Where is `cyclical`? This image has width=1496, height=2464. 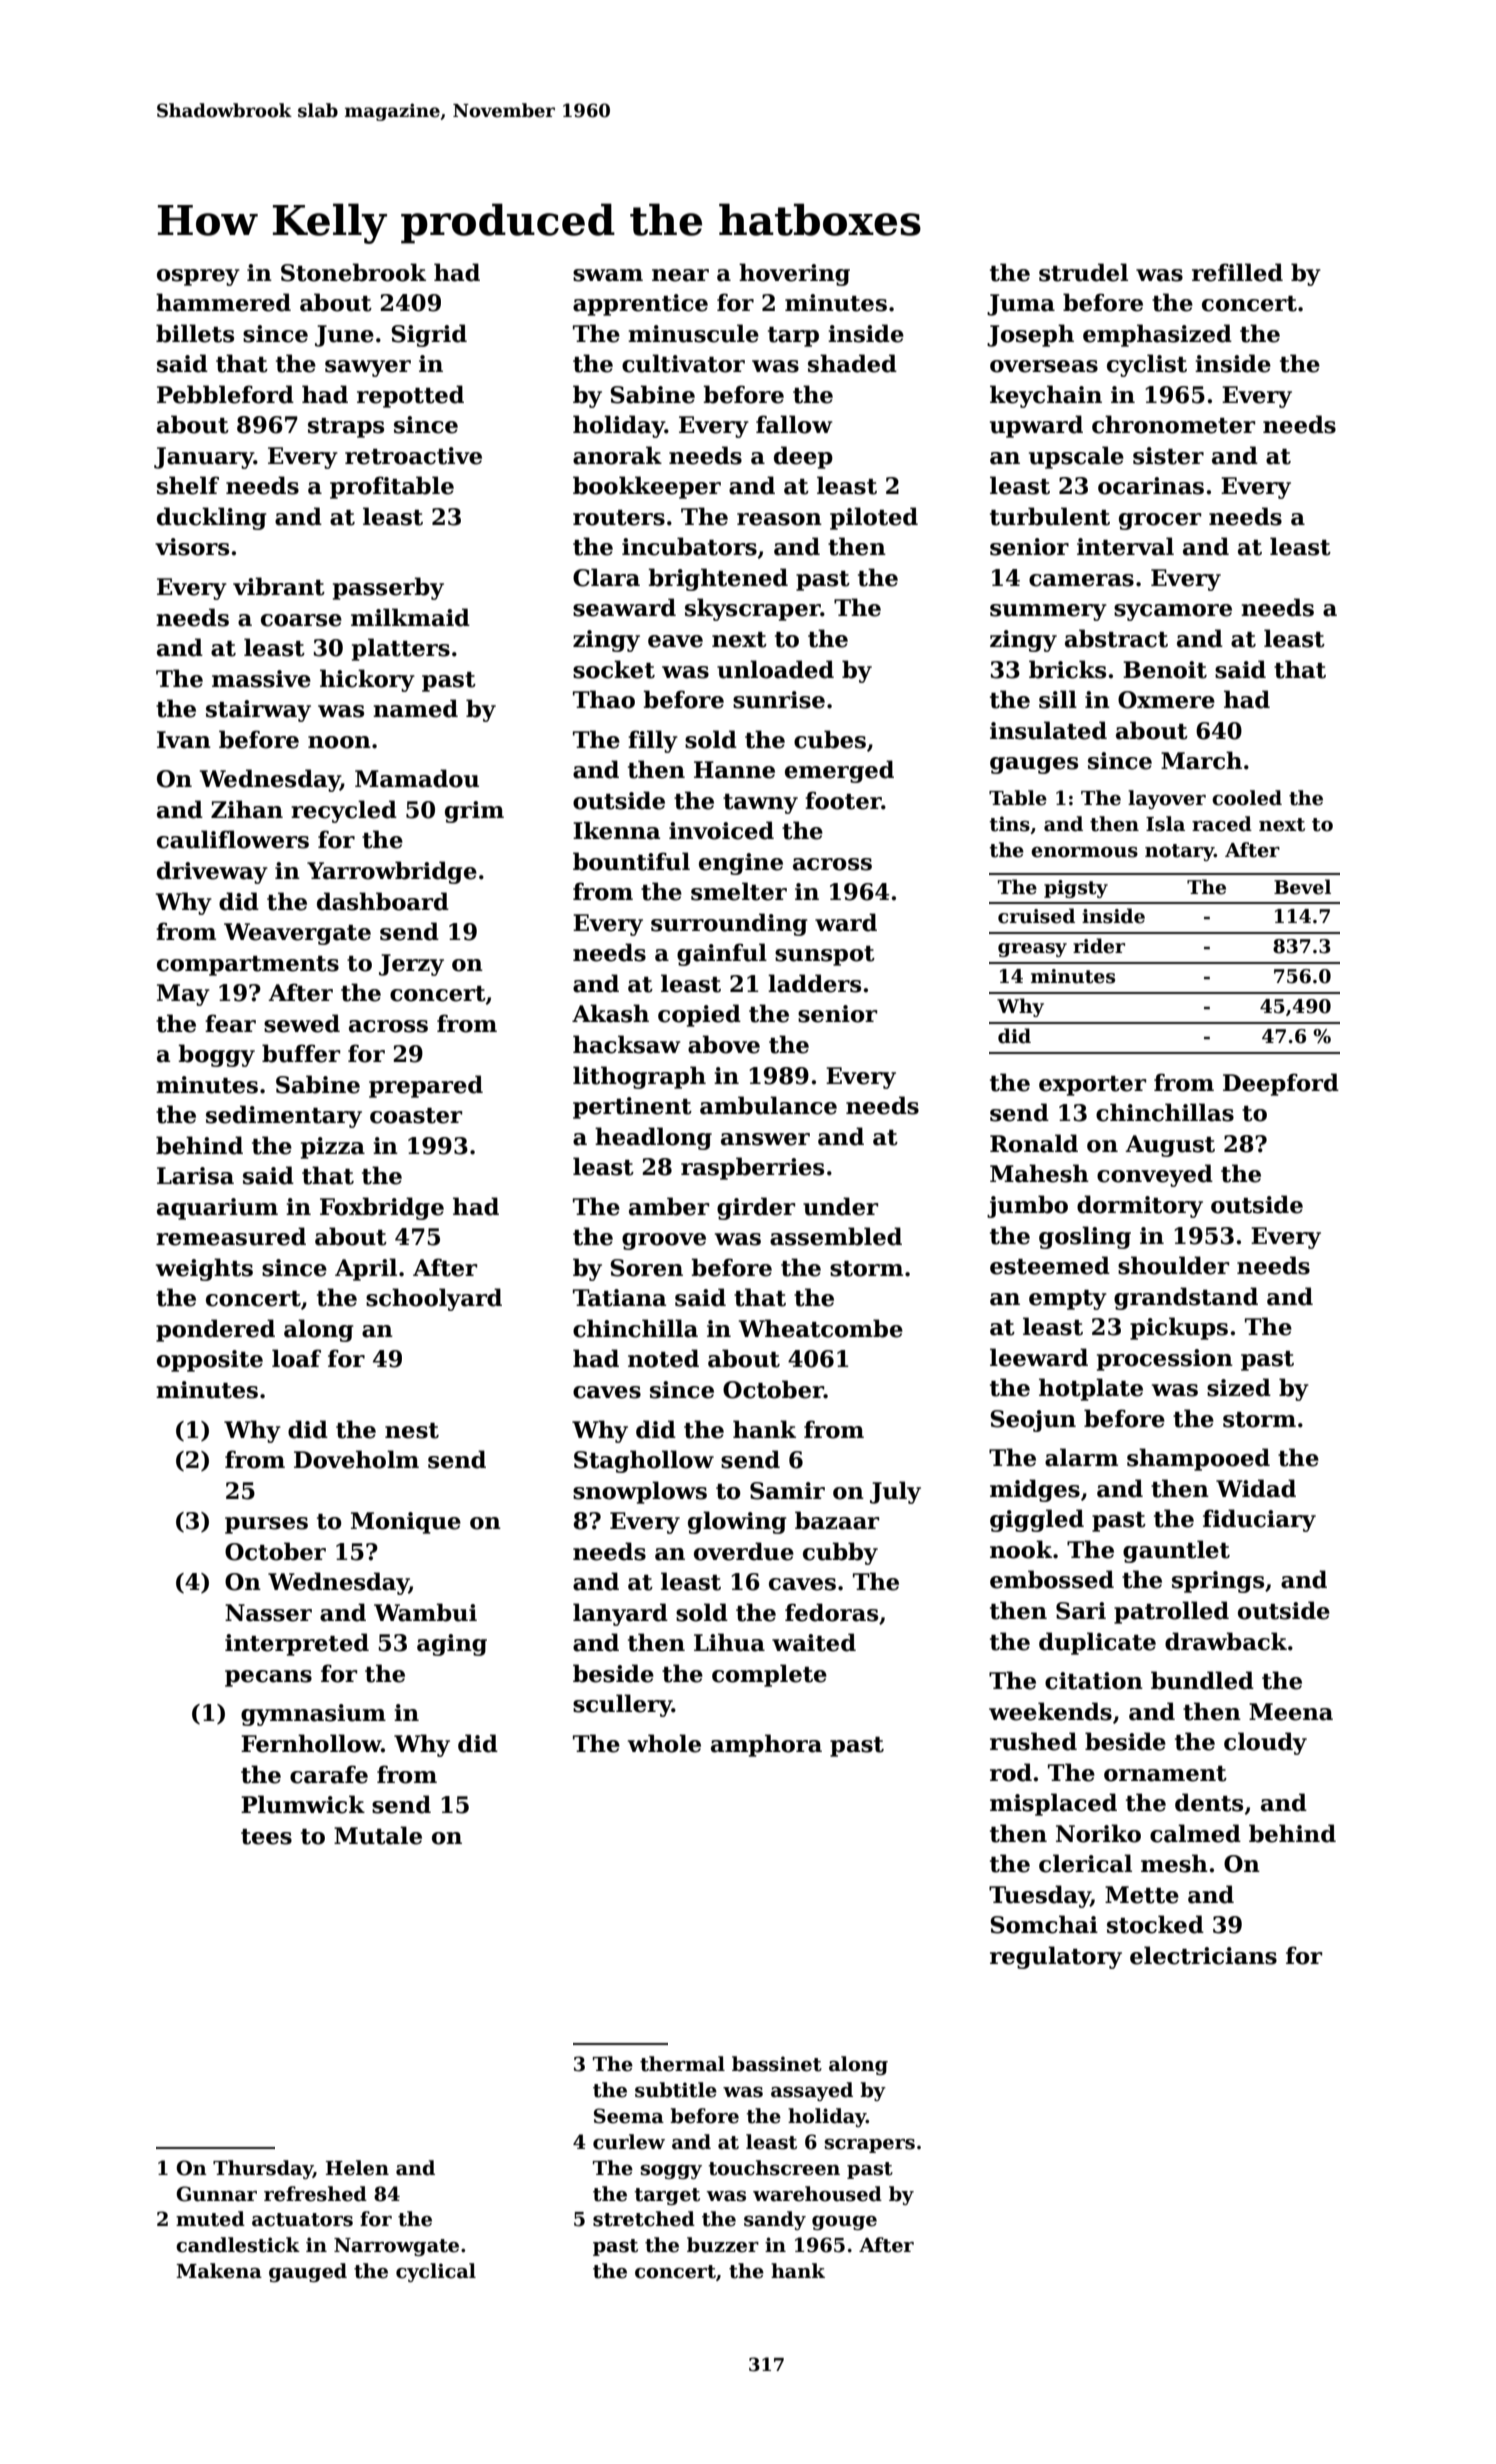
cyclical is located at coordinates (436, 2272).
